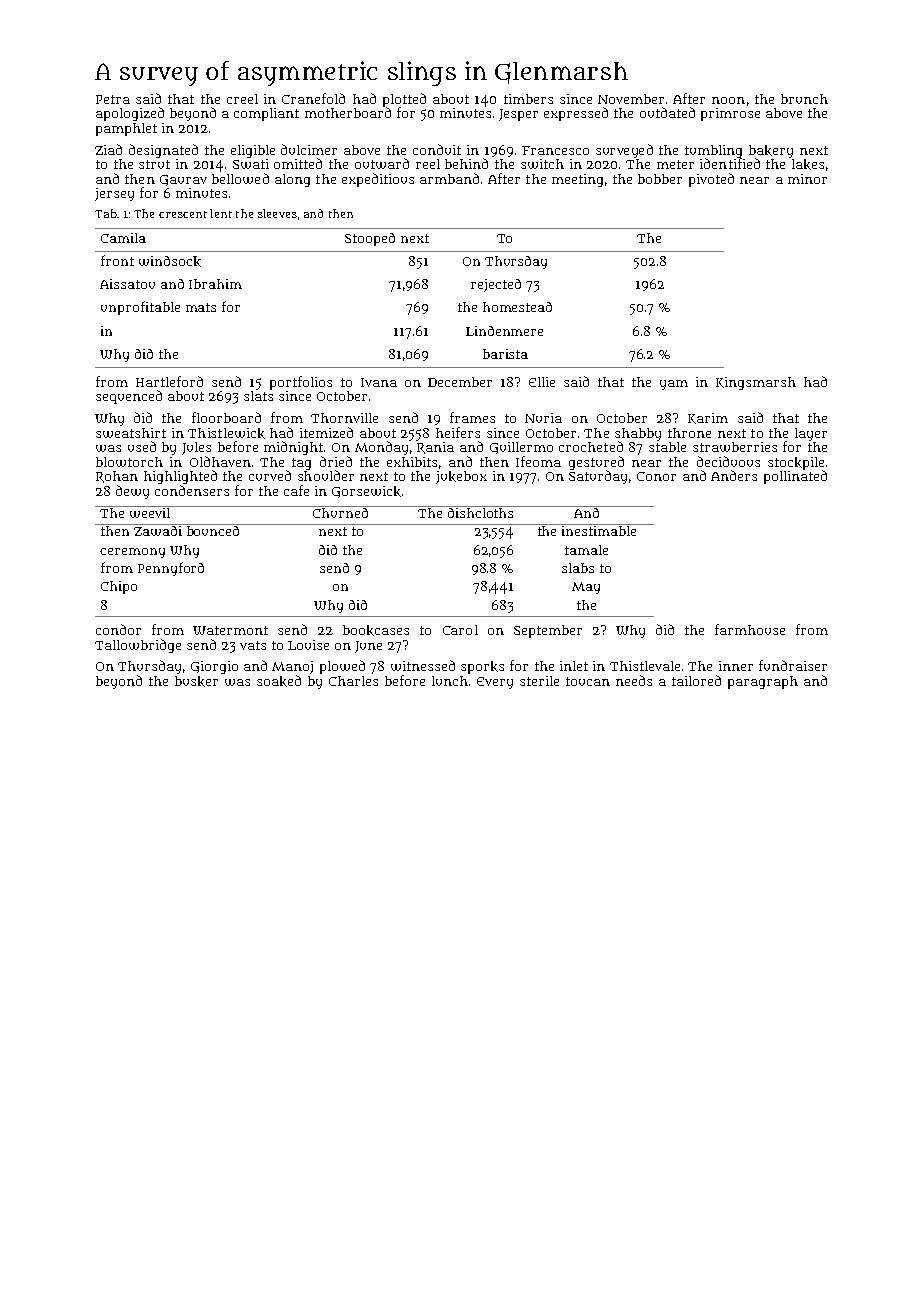 This page has width=924, height=1308. What do you see at coordinates (539, 681) in the page?
I see `sterile` at bounding box center [539, 681].
